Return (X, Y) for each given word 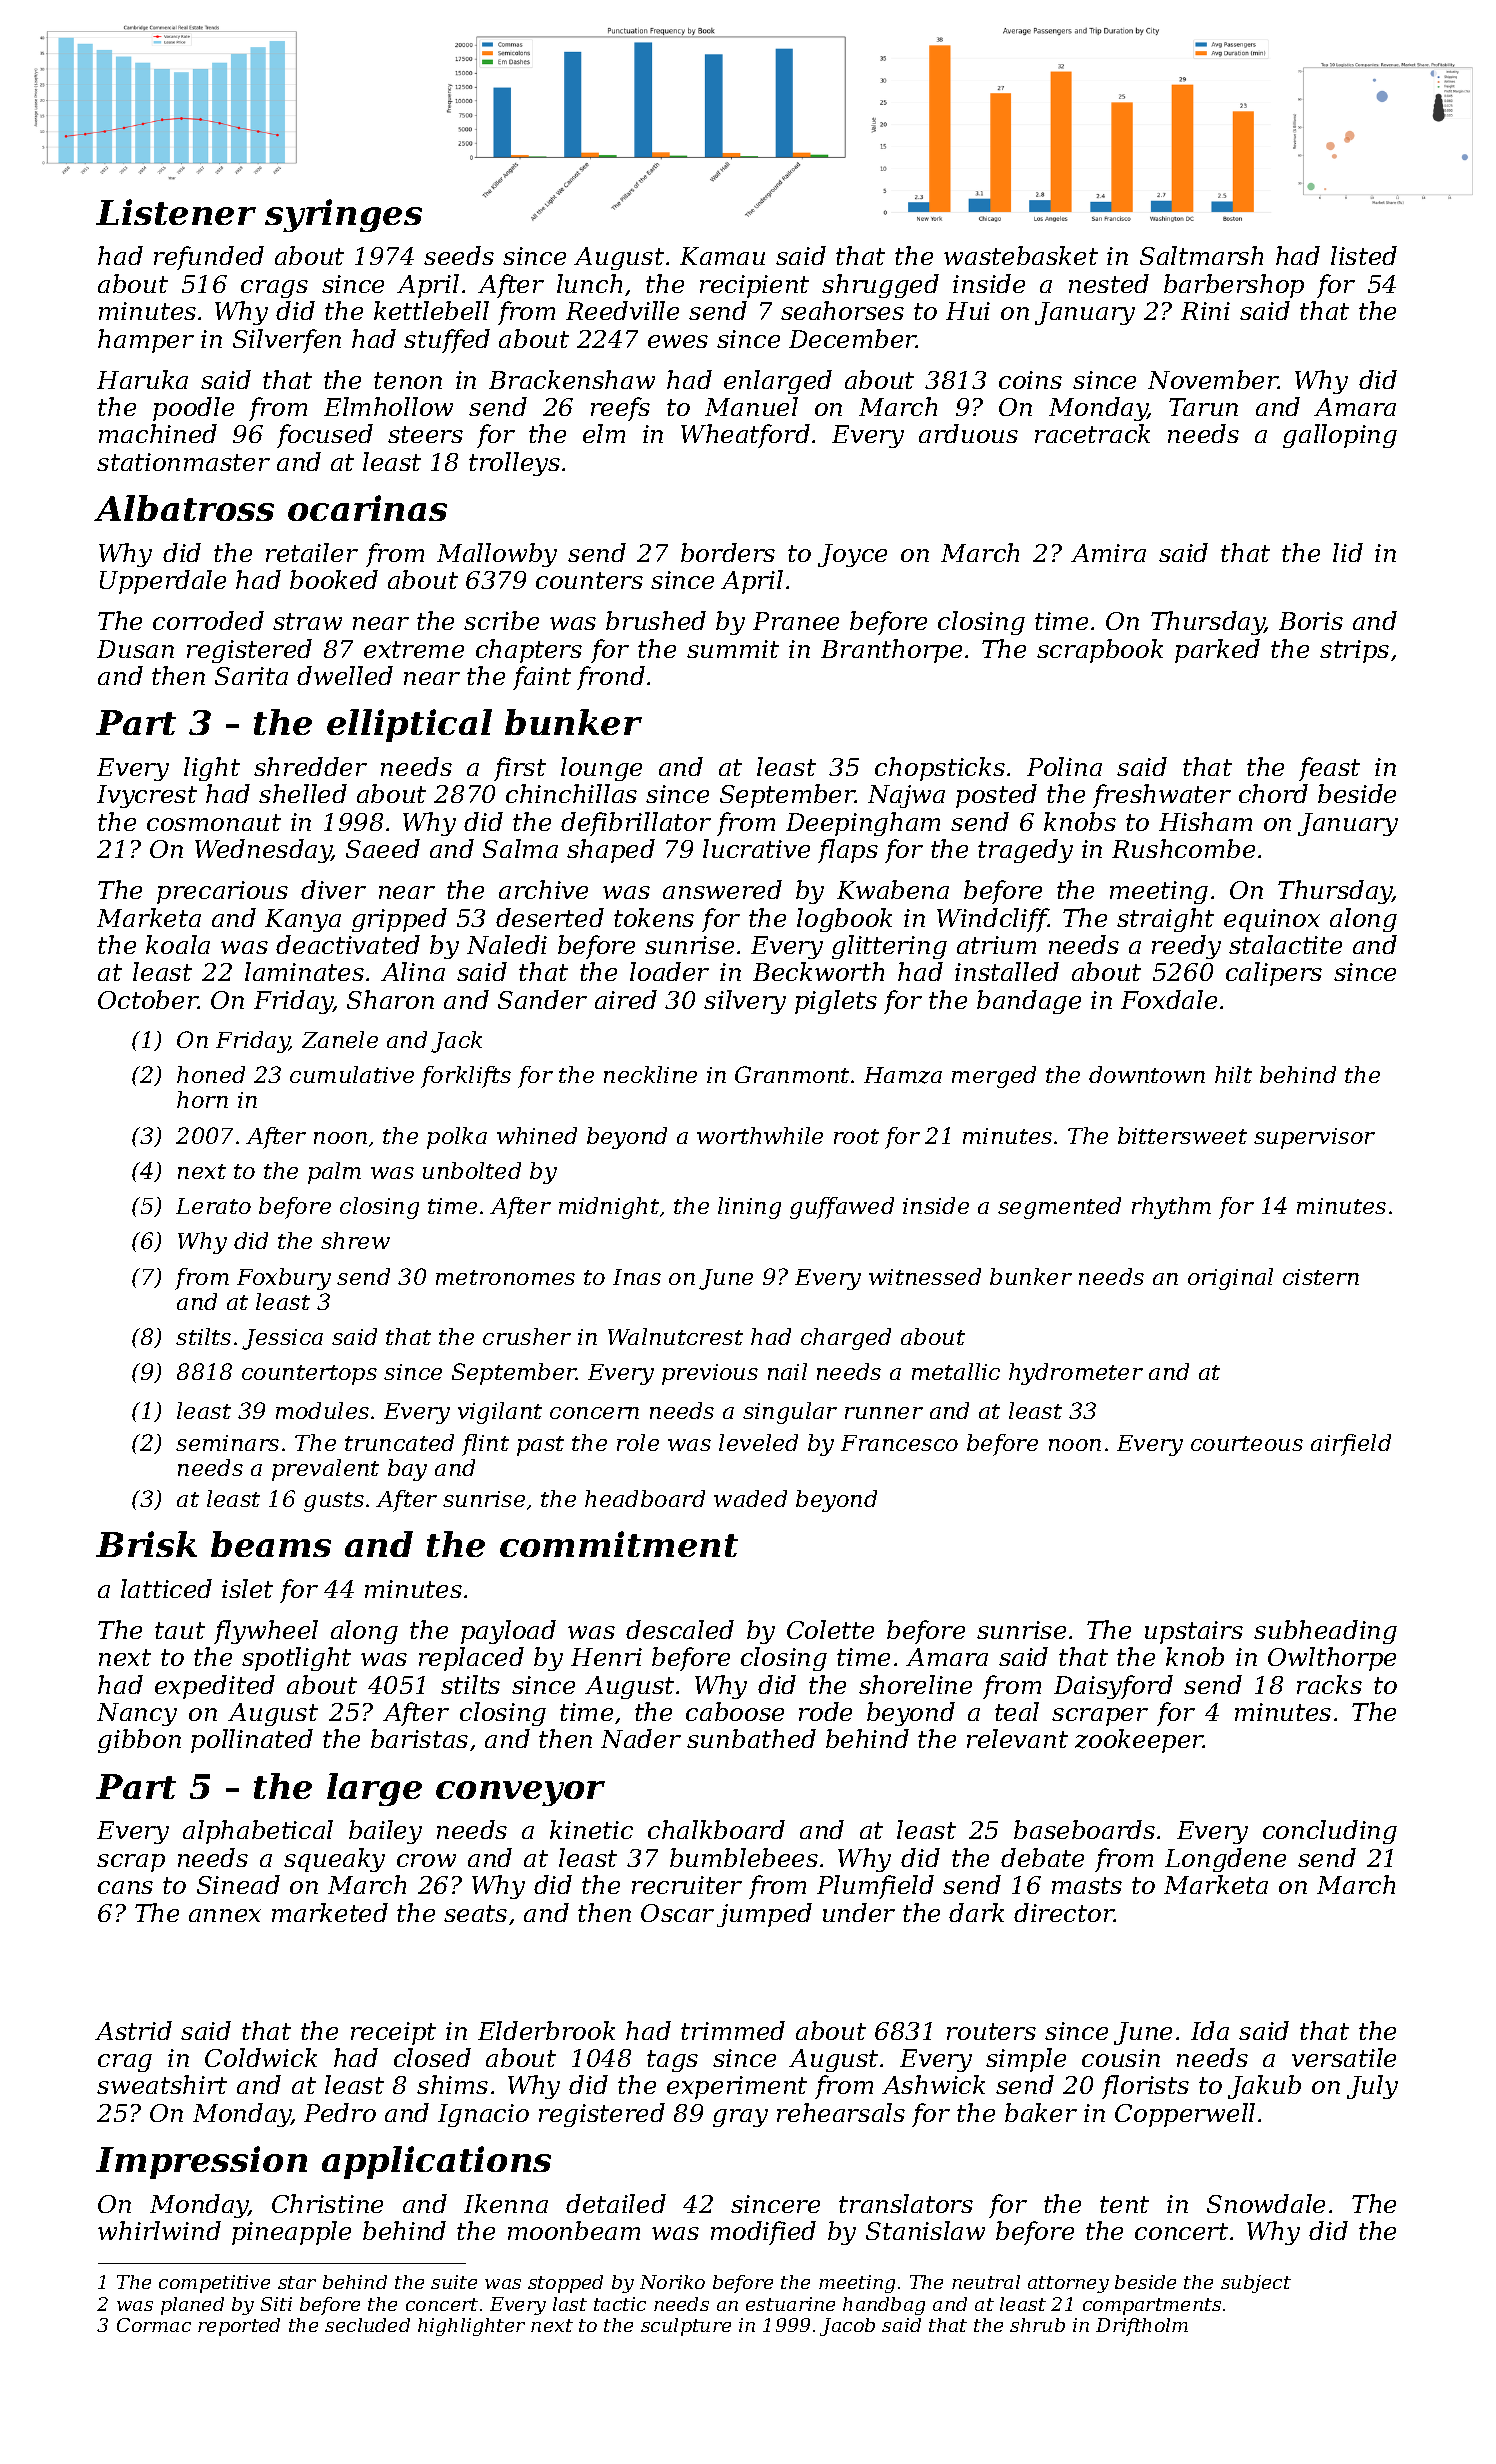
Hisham (1205, 821)
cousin (1121, 2058)
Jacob (847, 2327)
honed (211, 1074)
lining (749, 1208)
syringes (343, 215)
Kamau (722, 256)
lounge (601, 769)
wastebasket (1021, 255)
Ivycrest (147, 796)
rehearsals (841, 2112)
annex (225, 1915)
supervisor (1314, 1138)
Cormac (154, 2325)
